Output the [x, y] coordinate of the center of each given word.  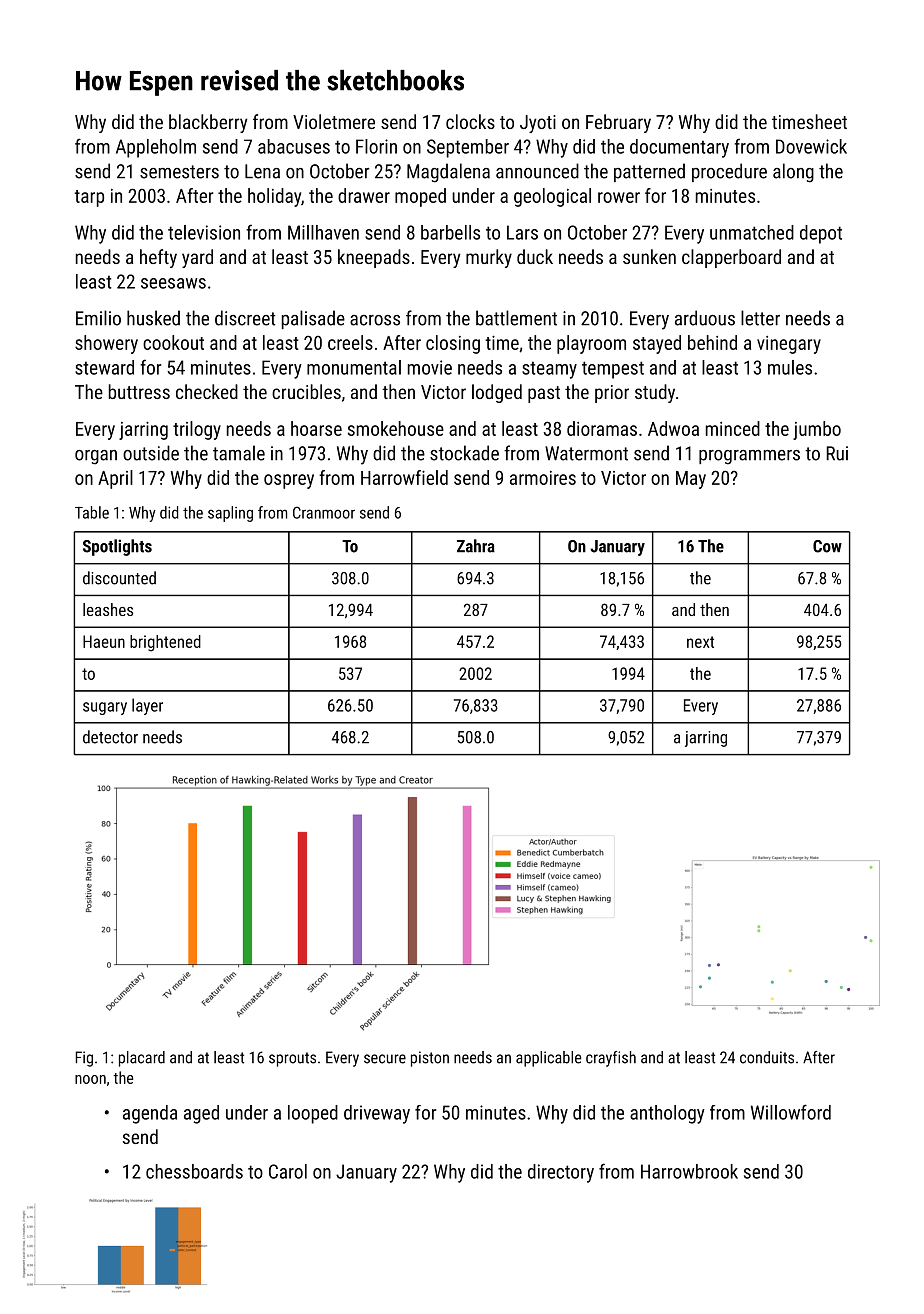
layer [147, 706]
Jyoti [538, 124]
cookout [173, 342]
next [700, 642]
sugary [105, 708]
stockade [464, 453]
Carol [288, 1171]
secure [385, 1059]
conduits [767, 1057]
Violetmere [334, 121]
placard [142, 1059]
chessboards [194, 1171]
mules [790, 367]
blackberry [208, 123]
